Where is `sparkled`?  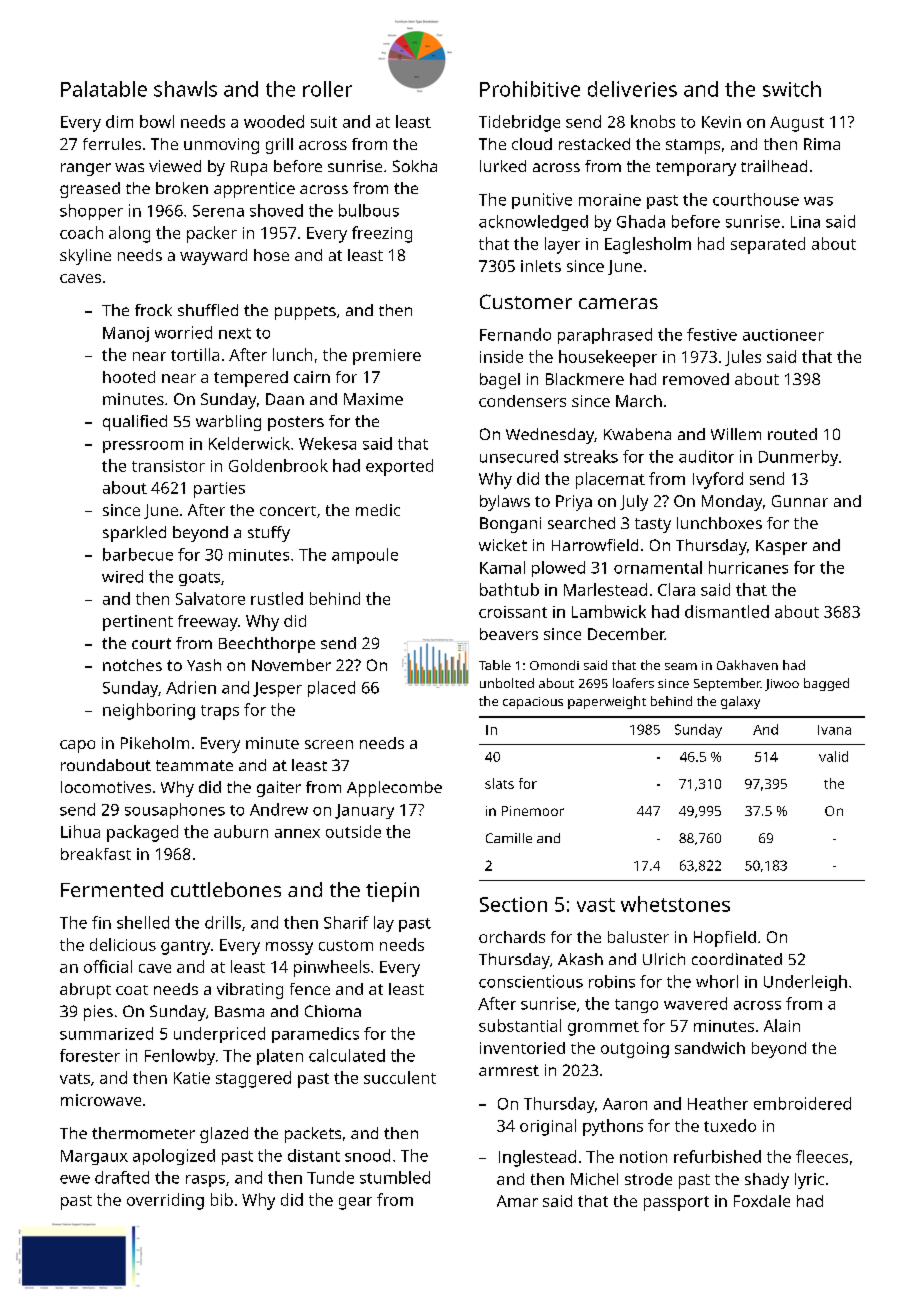
sparkled is located at coordinates (134, 534).
